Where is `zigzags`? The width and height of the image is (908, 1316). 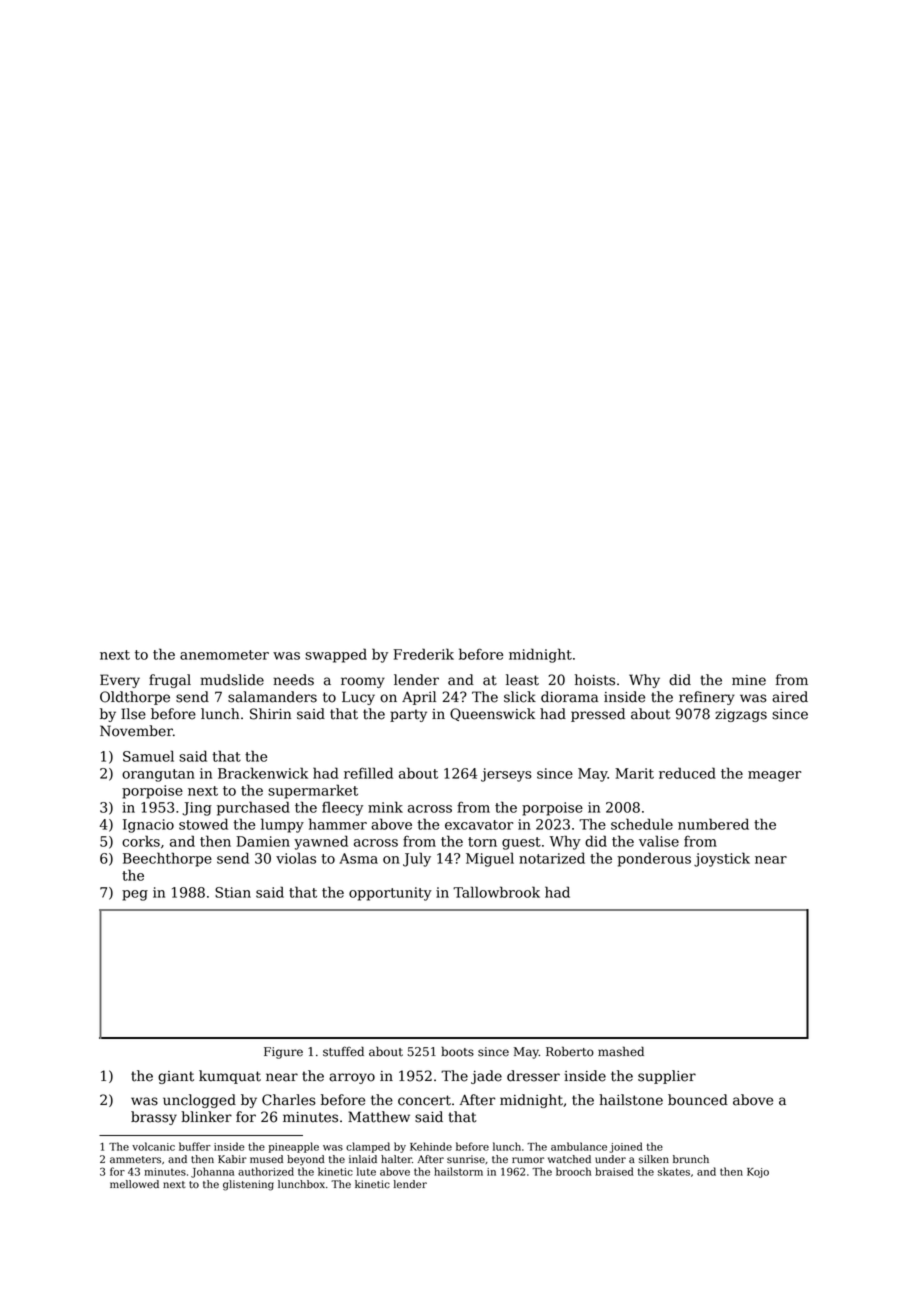 zigzags is located at coordinates (741, 715).
